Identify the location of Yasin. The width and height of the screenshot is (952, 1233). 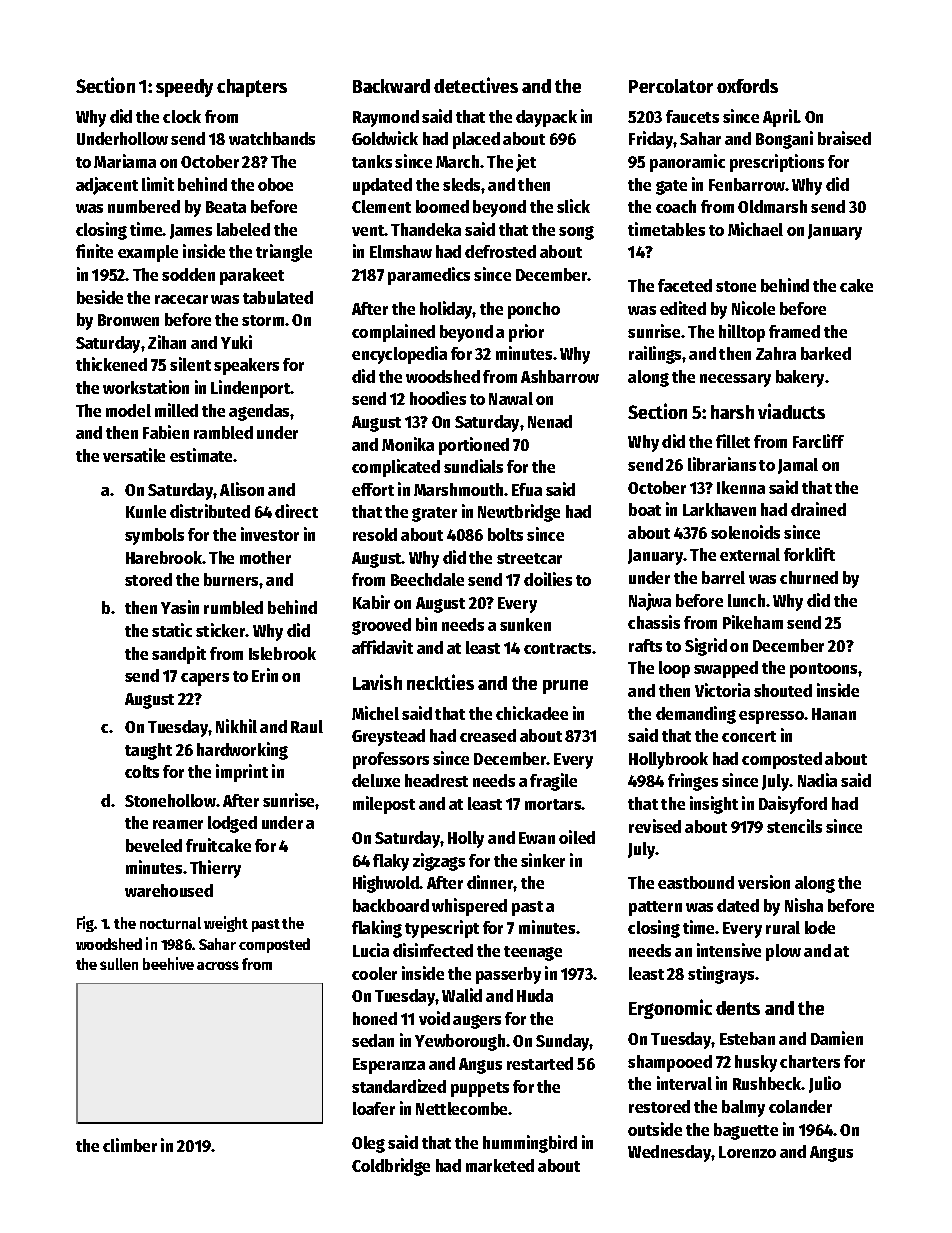
(180, 607).
